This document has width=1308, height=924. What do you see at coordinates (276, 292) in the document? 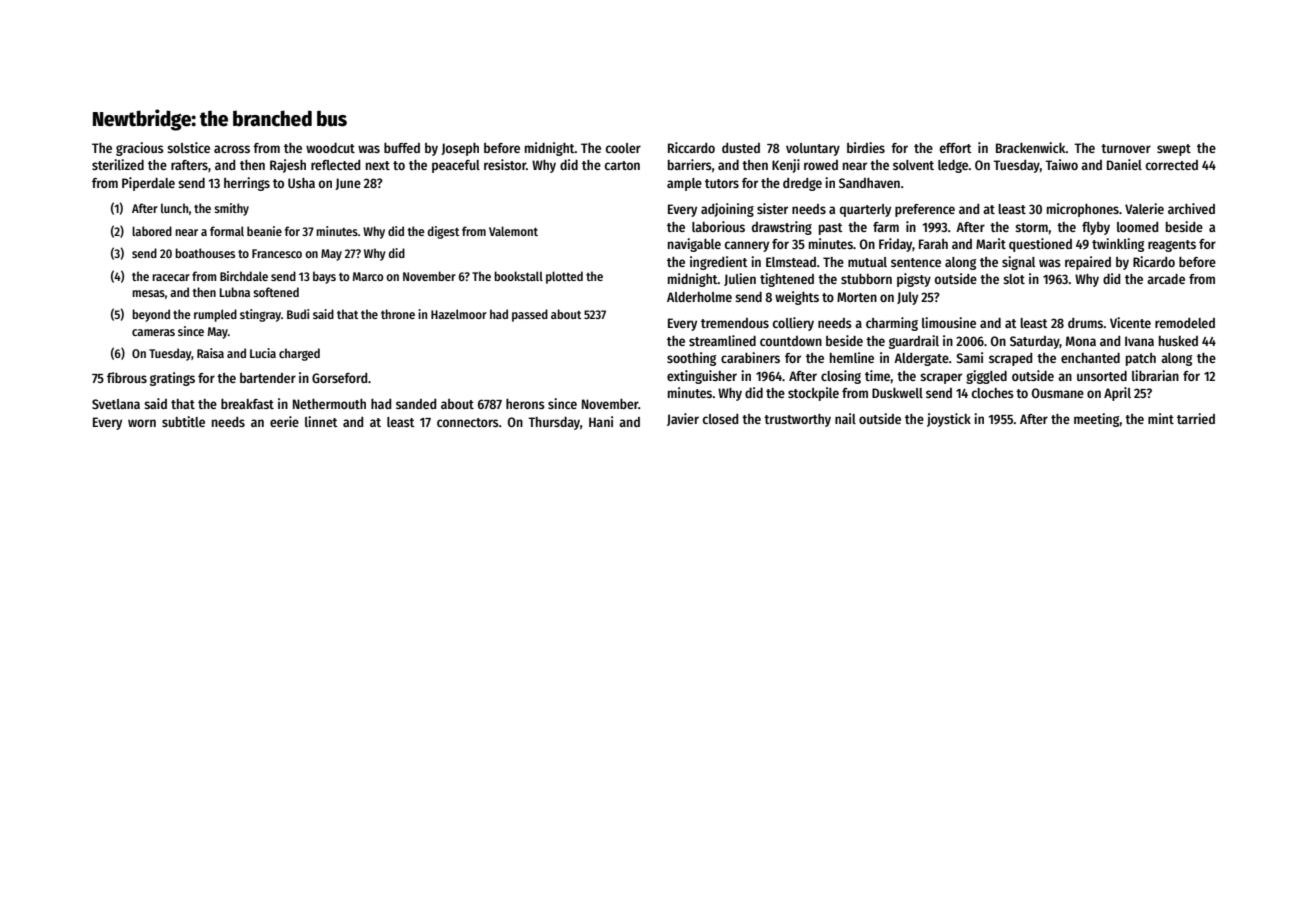
I see `softened` at bounding box center [276, 292].
